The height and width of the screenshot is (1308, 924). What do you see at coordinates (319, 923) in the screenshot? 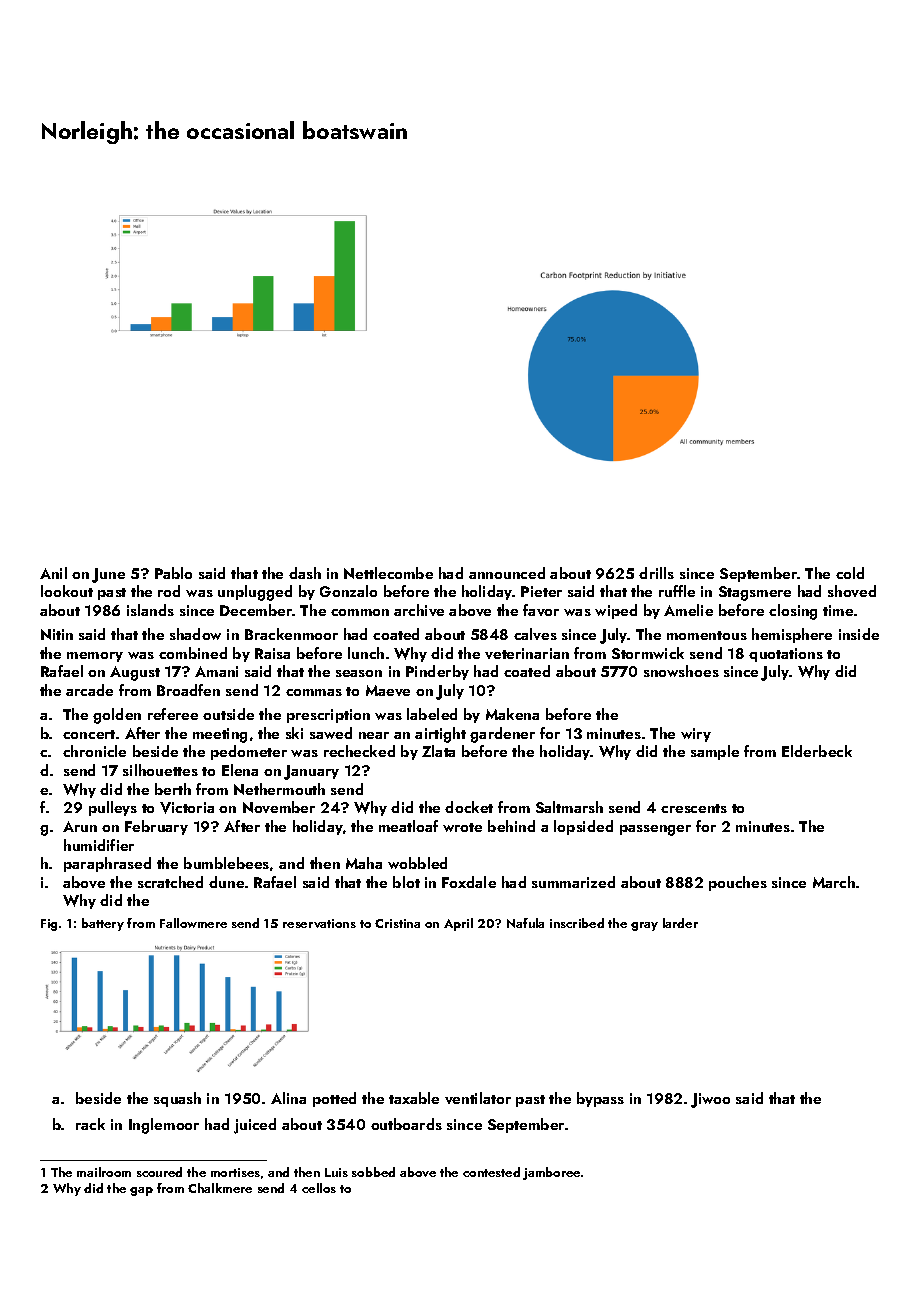
I see `reservations` at bounding box center [319, 923].
